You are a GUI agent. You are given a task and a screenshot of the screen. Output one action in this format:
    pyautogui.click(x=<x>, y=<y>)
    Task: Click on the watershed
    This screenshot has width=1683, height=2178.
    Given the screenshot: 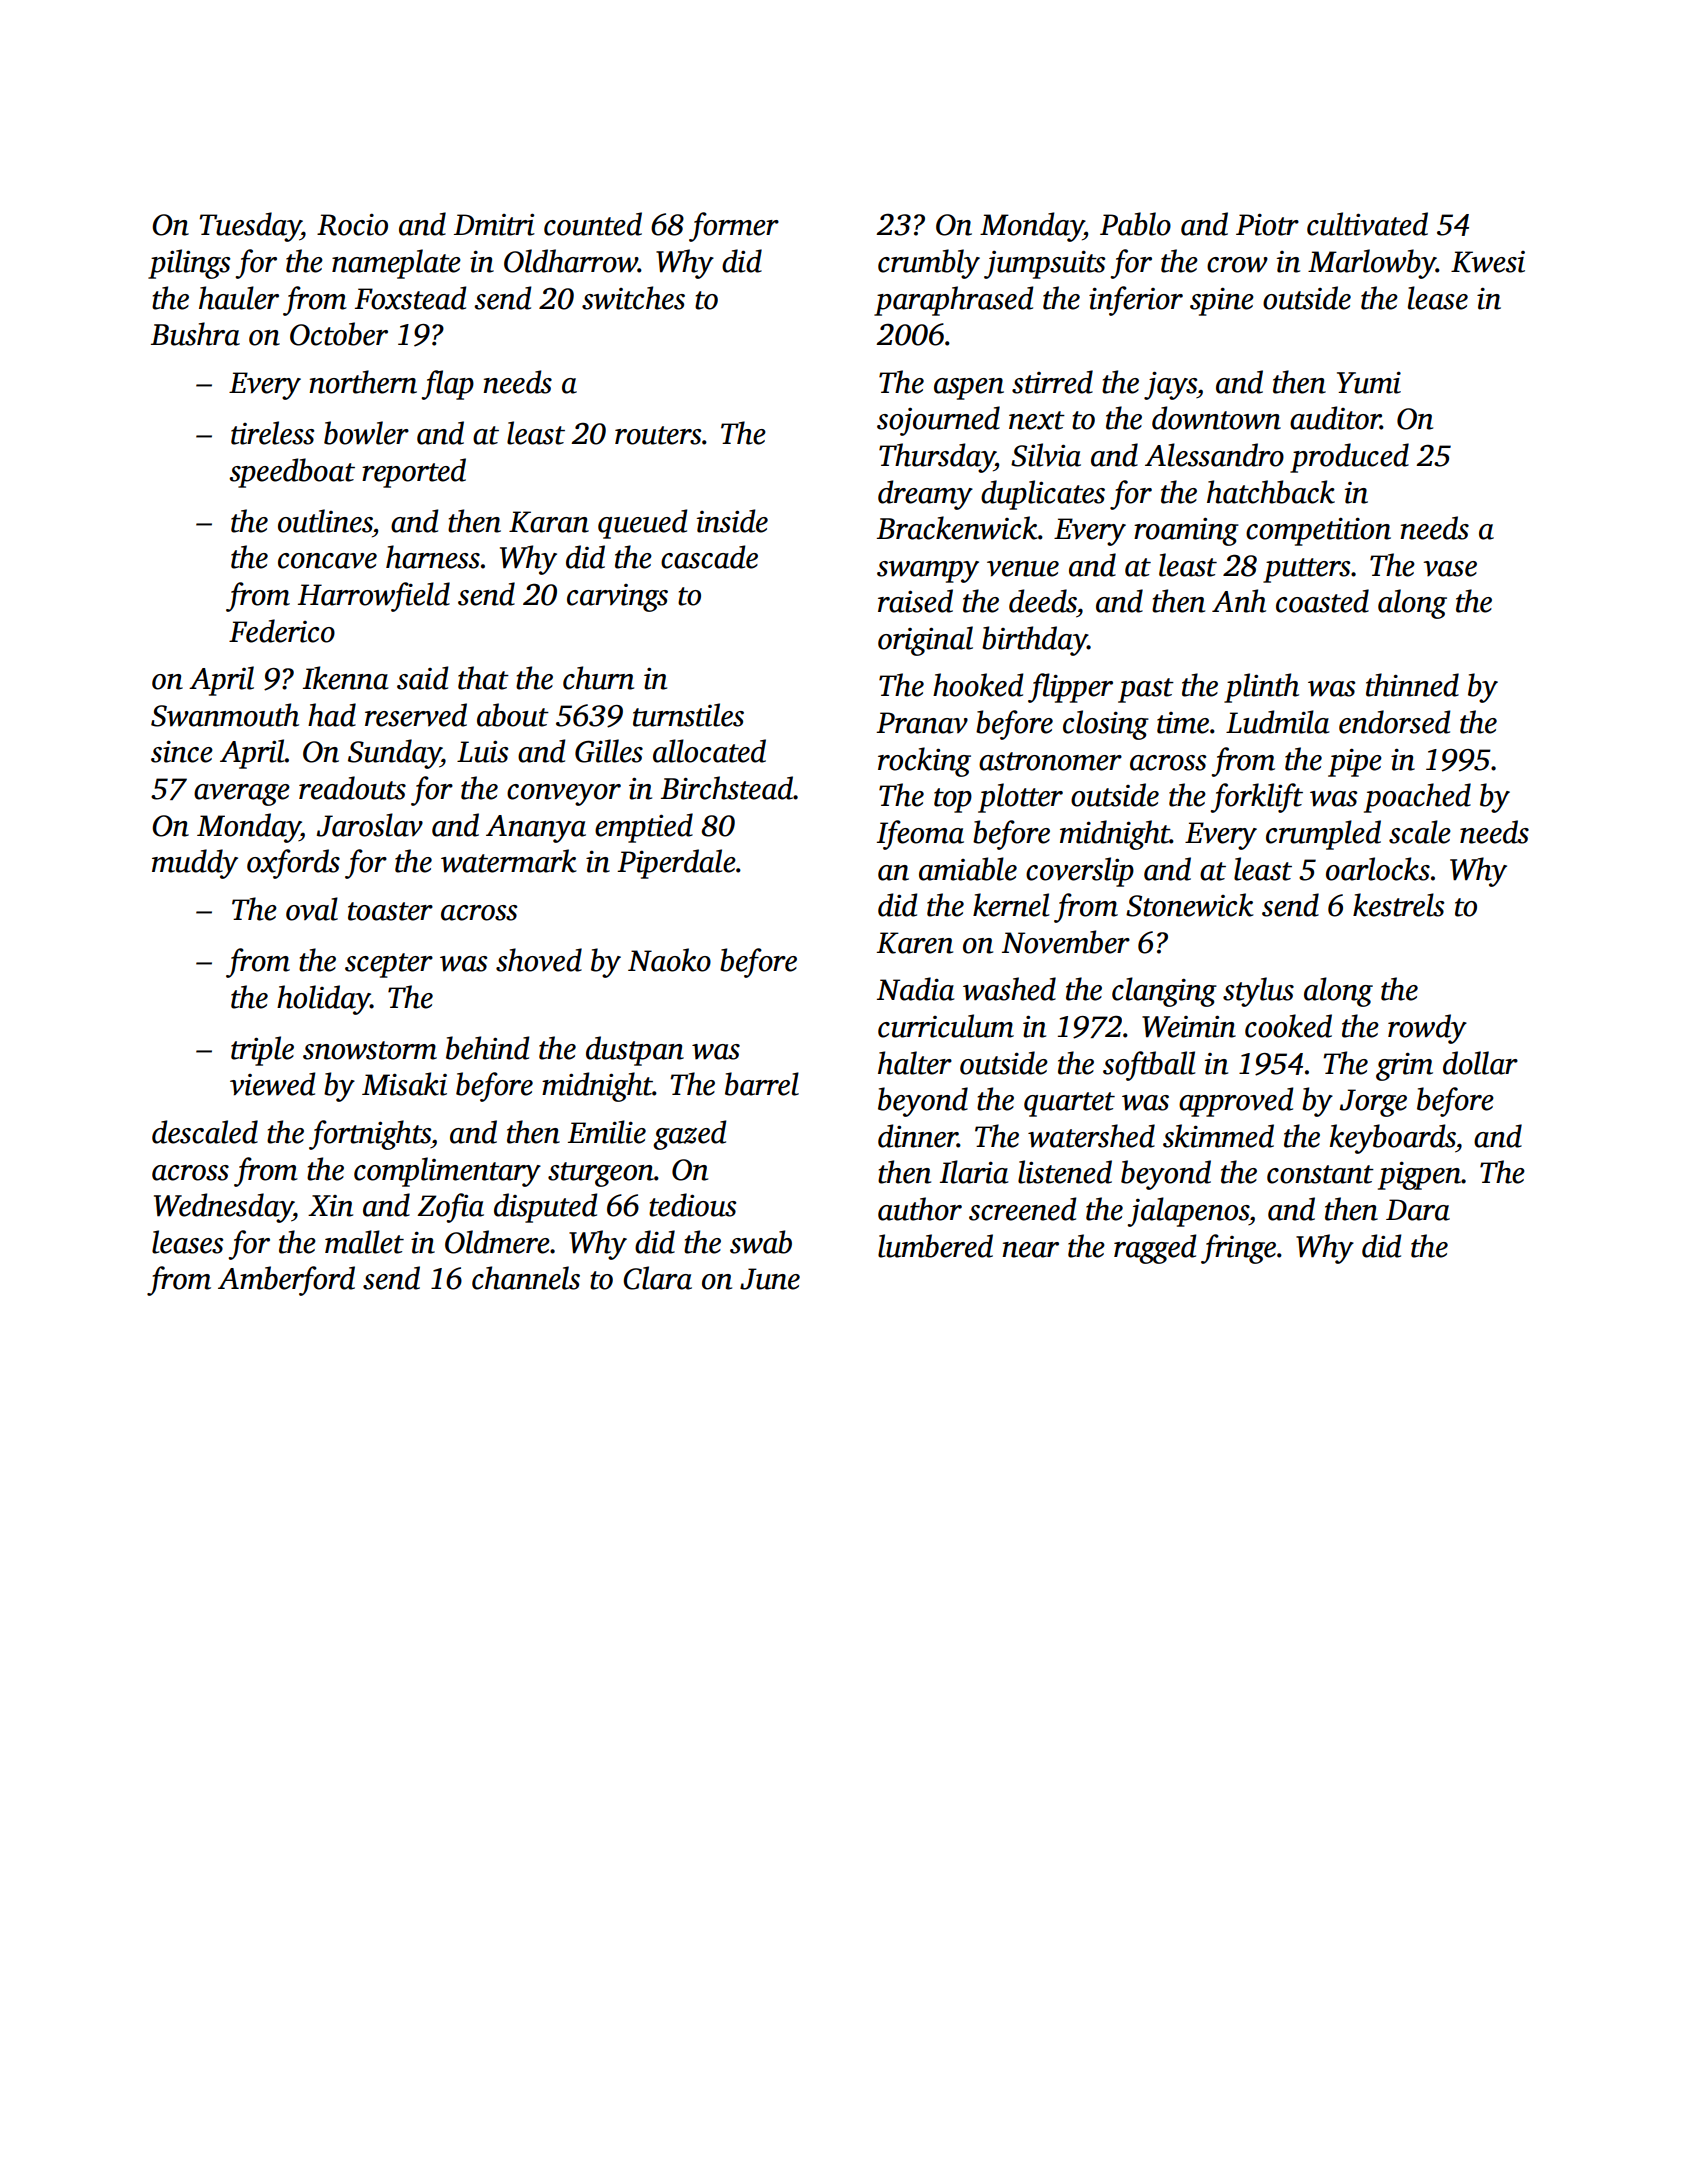 What is the action you would take?
    pyautogui.click(x=1091, y=1136)
